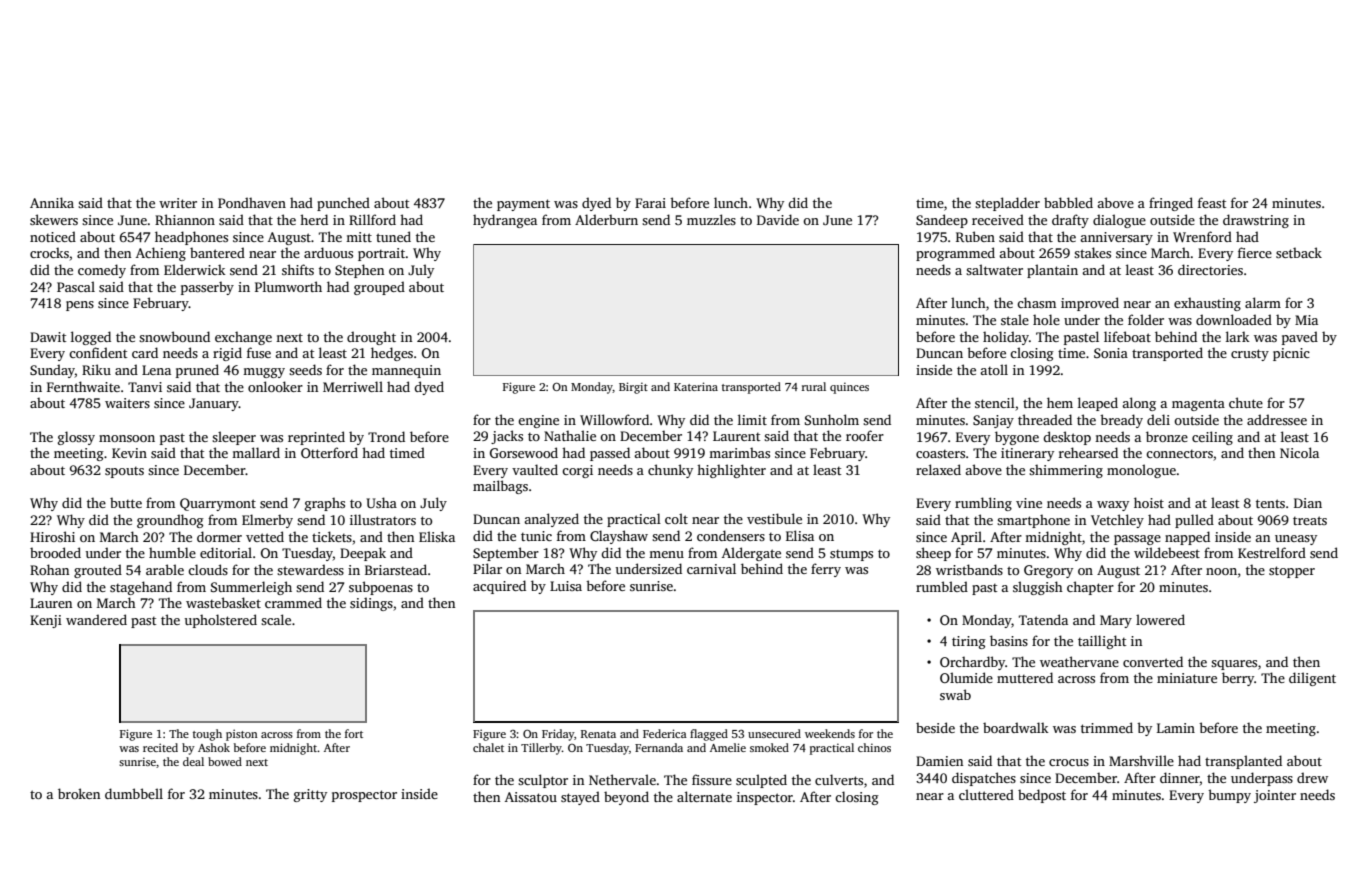 This screenshot has height=887, width=1372. What do you see at coordinates (1292, 572) in the screenshot?
I see `stopper` at bounding box center [1292, 572].
